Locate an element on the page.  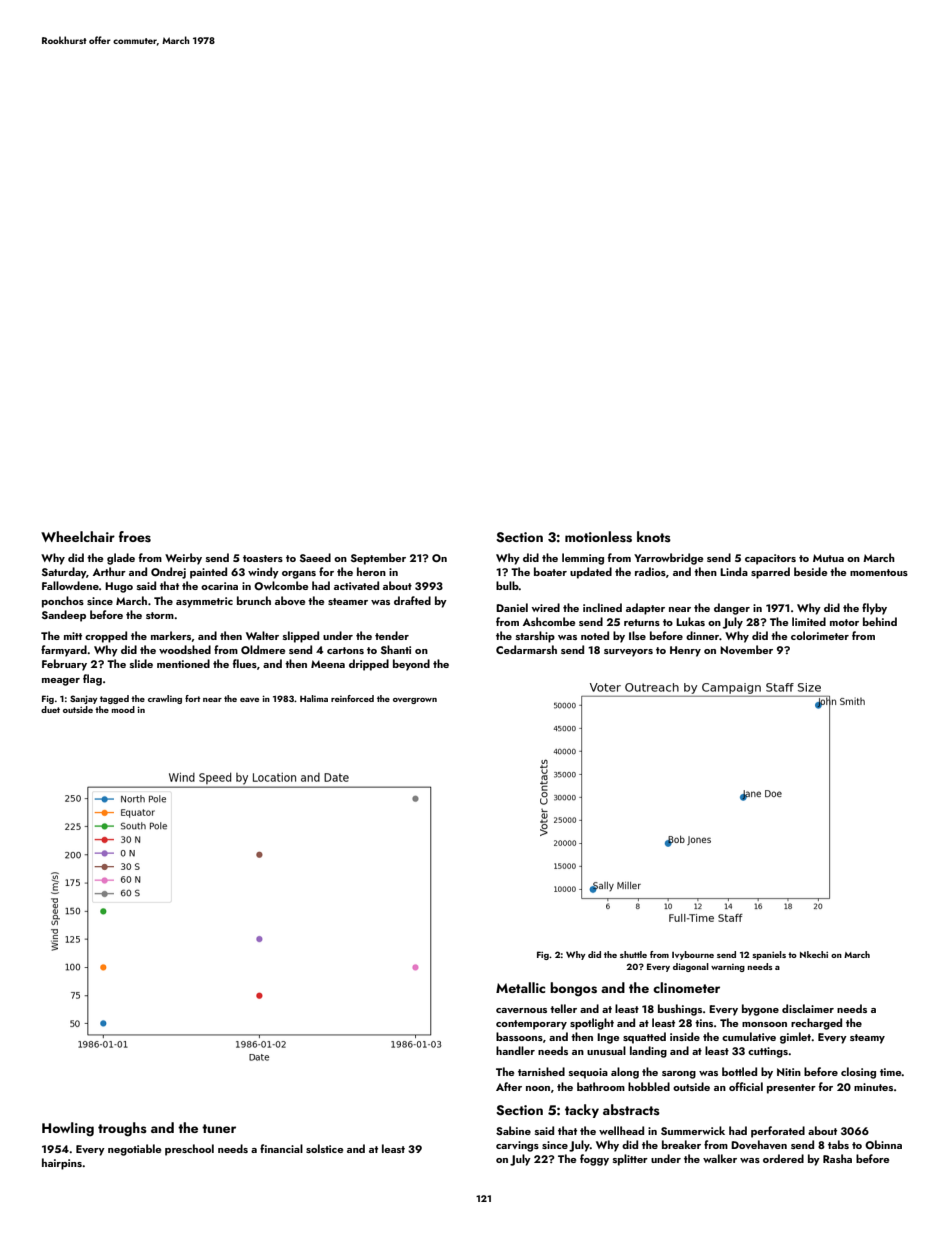
colorimeter is located at coordinates (820, 635).
